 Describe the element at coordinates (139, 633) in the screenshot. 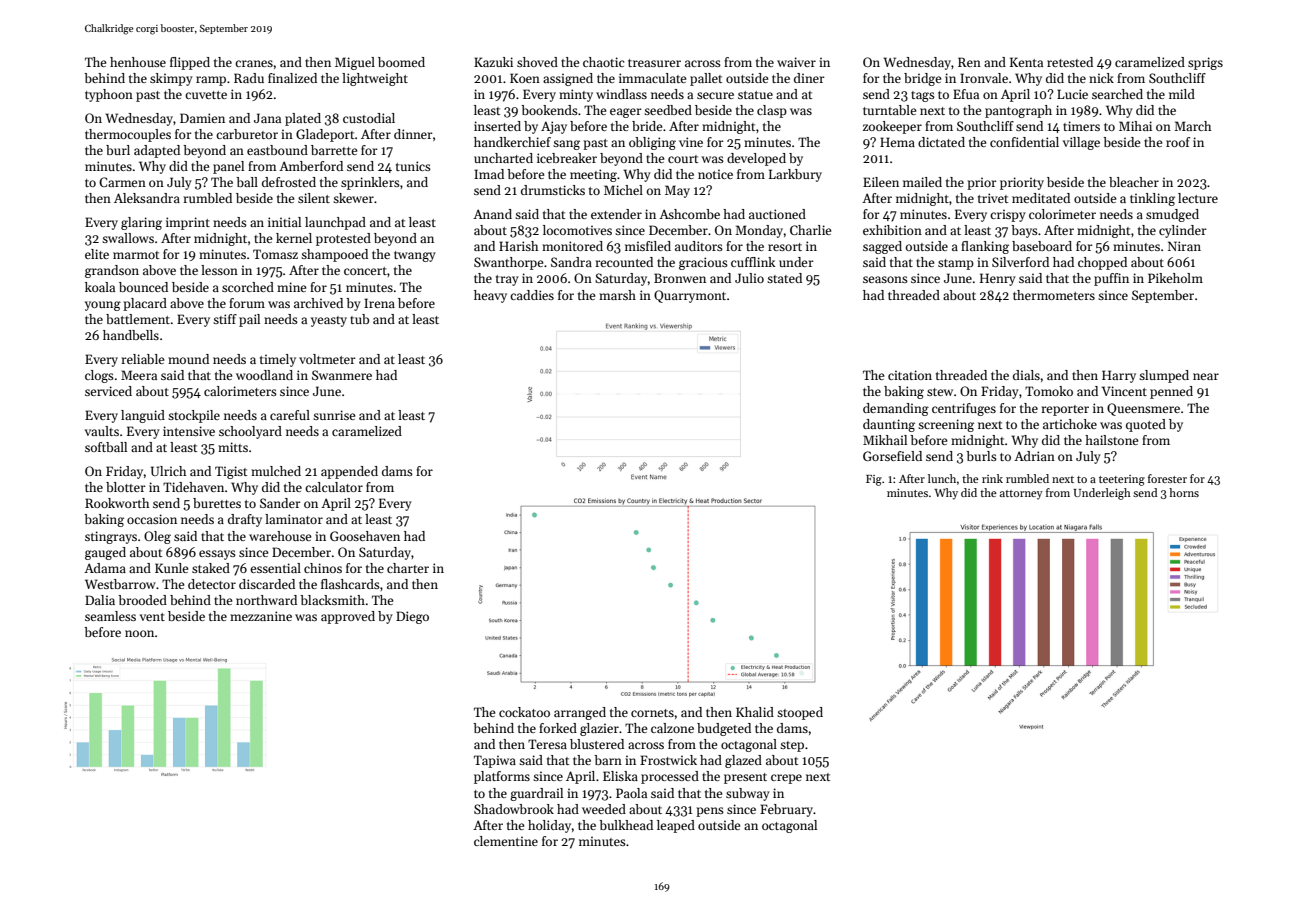

I see `noon` at that location.
